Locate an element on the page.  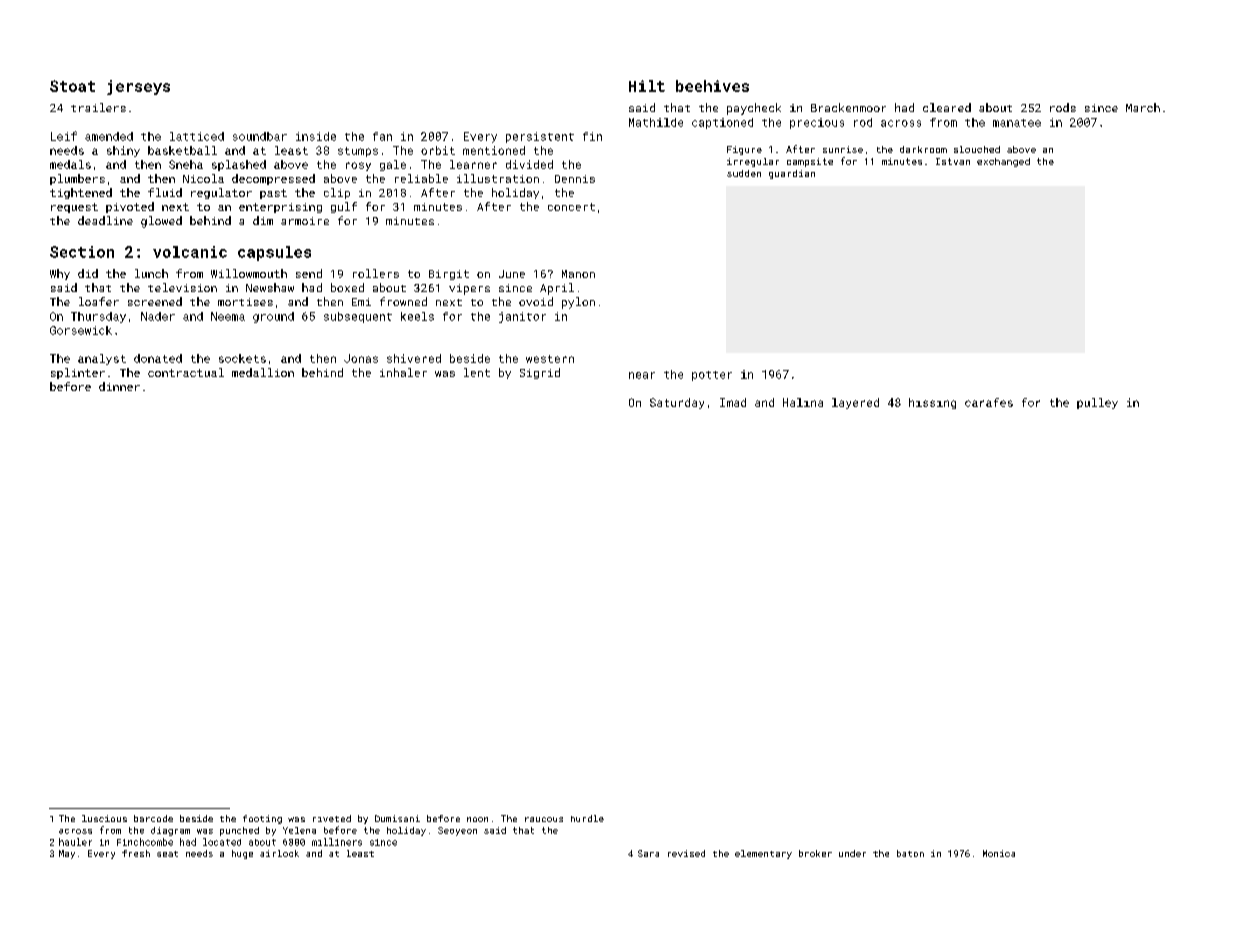
hauler is located at coordinates (75, 842).
